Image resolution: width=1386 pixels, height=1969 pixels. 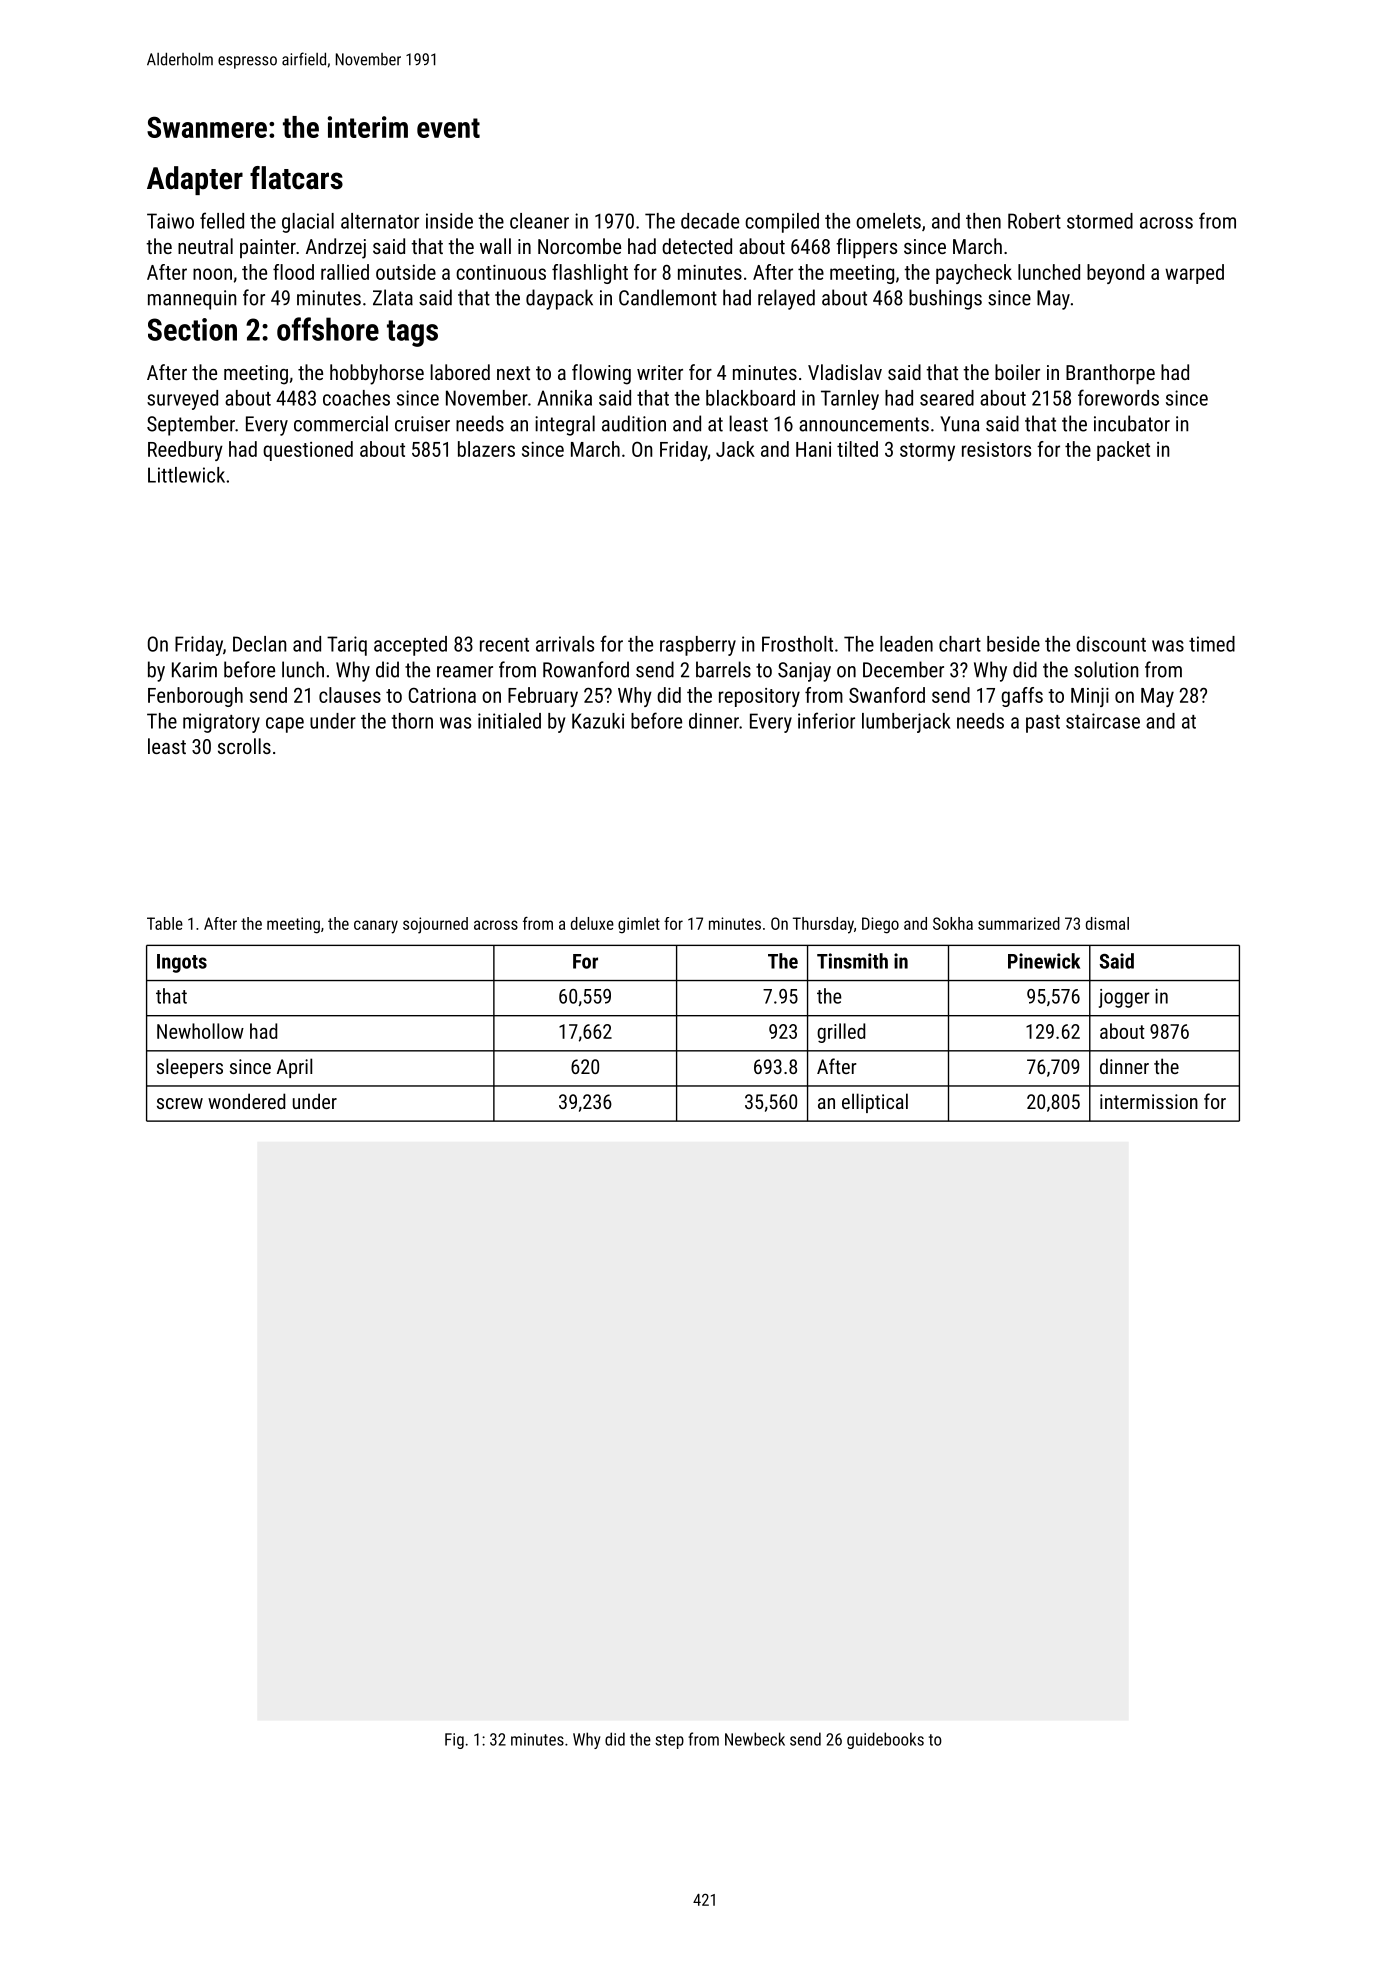 I want to click on elliptical, so click(x=875, y=1103).
